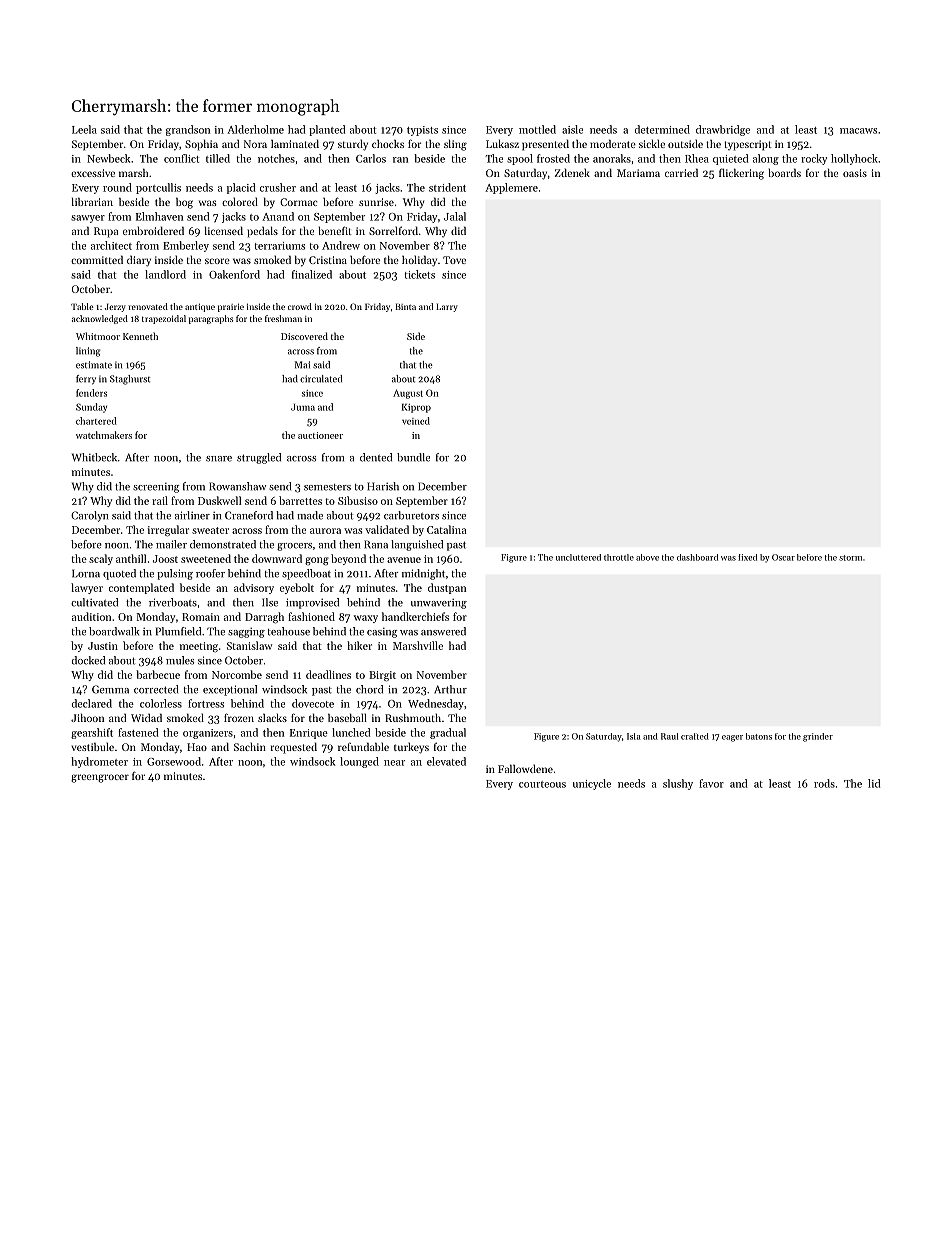  What do you see at coordinates (697, 557) in the image?
I see `dashboard` at bounding box center [697, 557].
